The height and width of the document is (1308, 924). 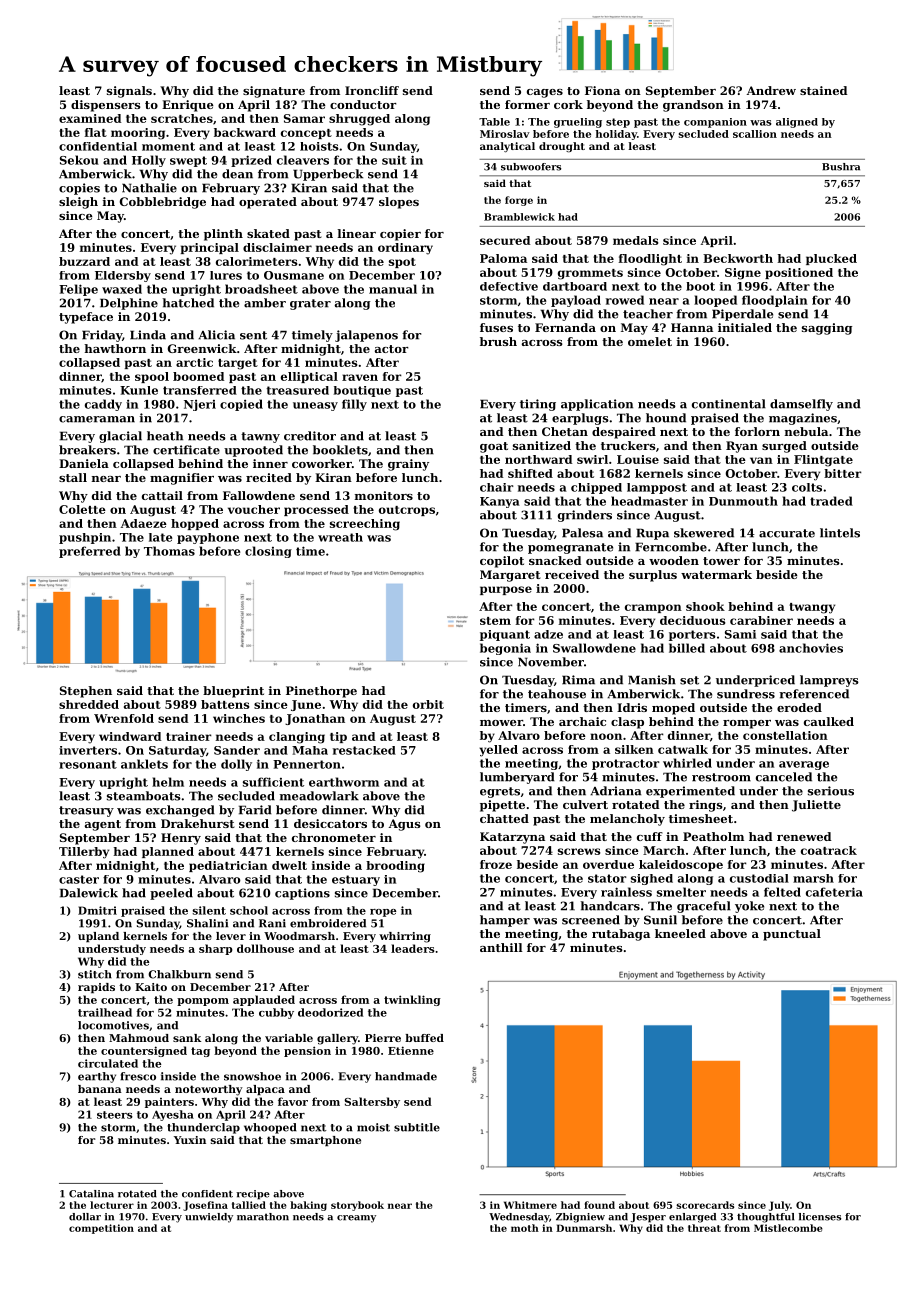 What do you see at coordinates (274, 92) in the document?
I see `signature` at bounding box center [274, 92].
